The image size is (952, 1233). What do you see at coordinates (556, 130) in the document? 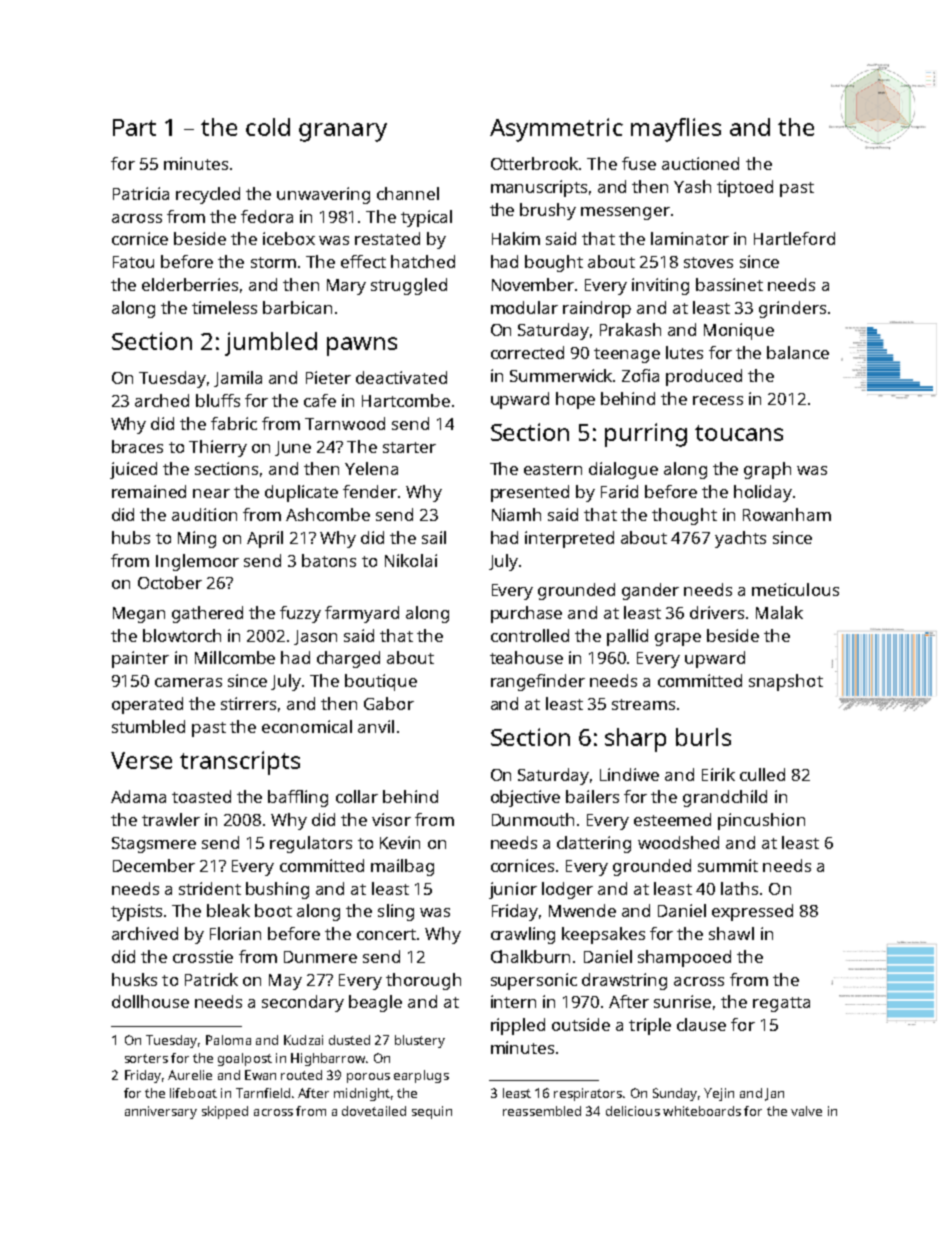
I see `Asymmetric` at bounding box center [556, 130].
